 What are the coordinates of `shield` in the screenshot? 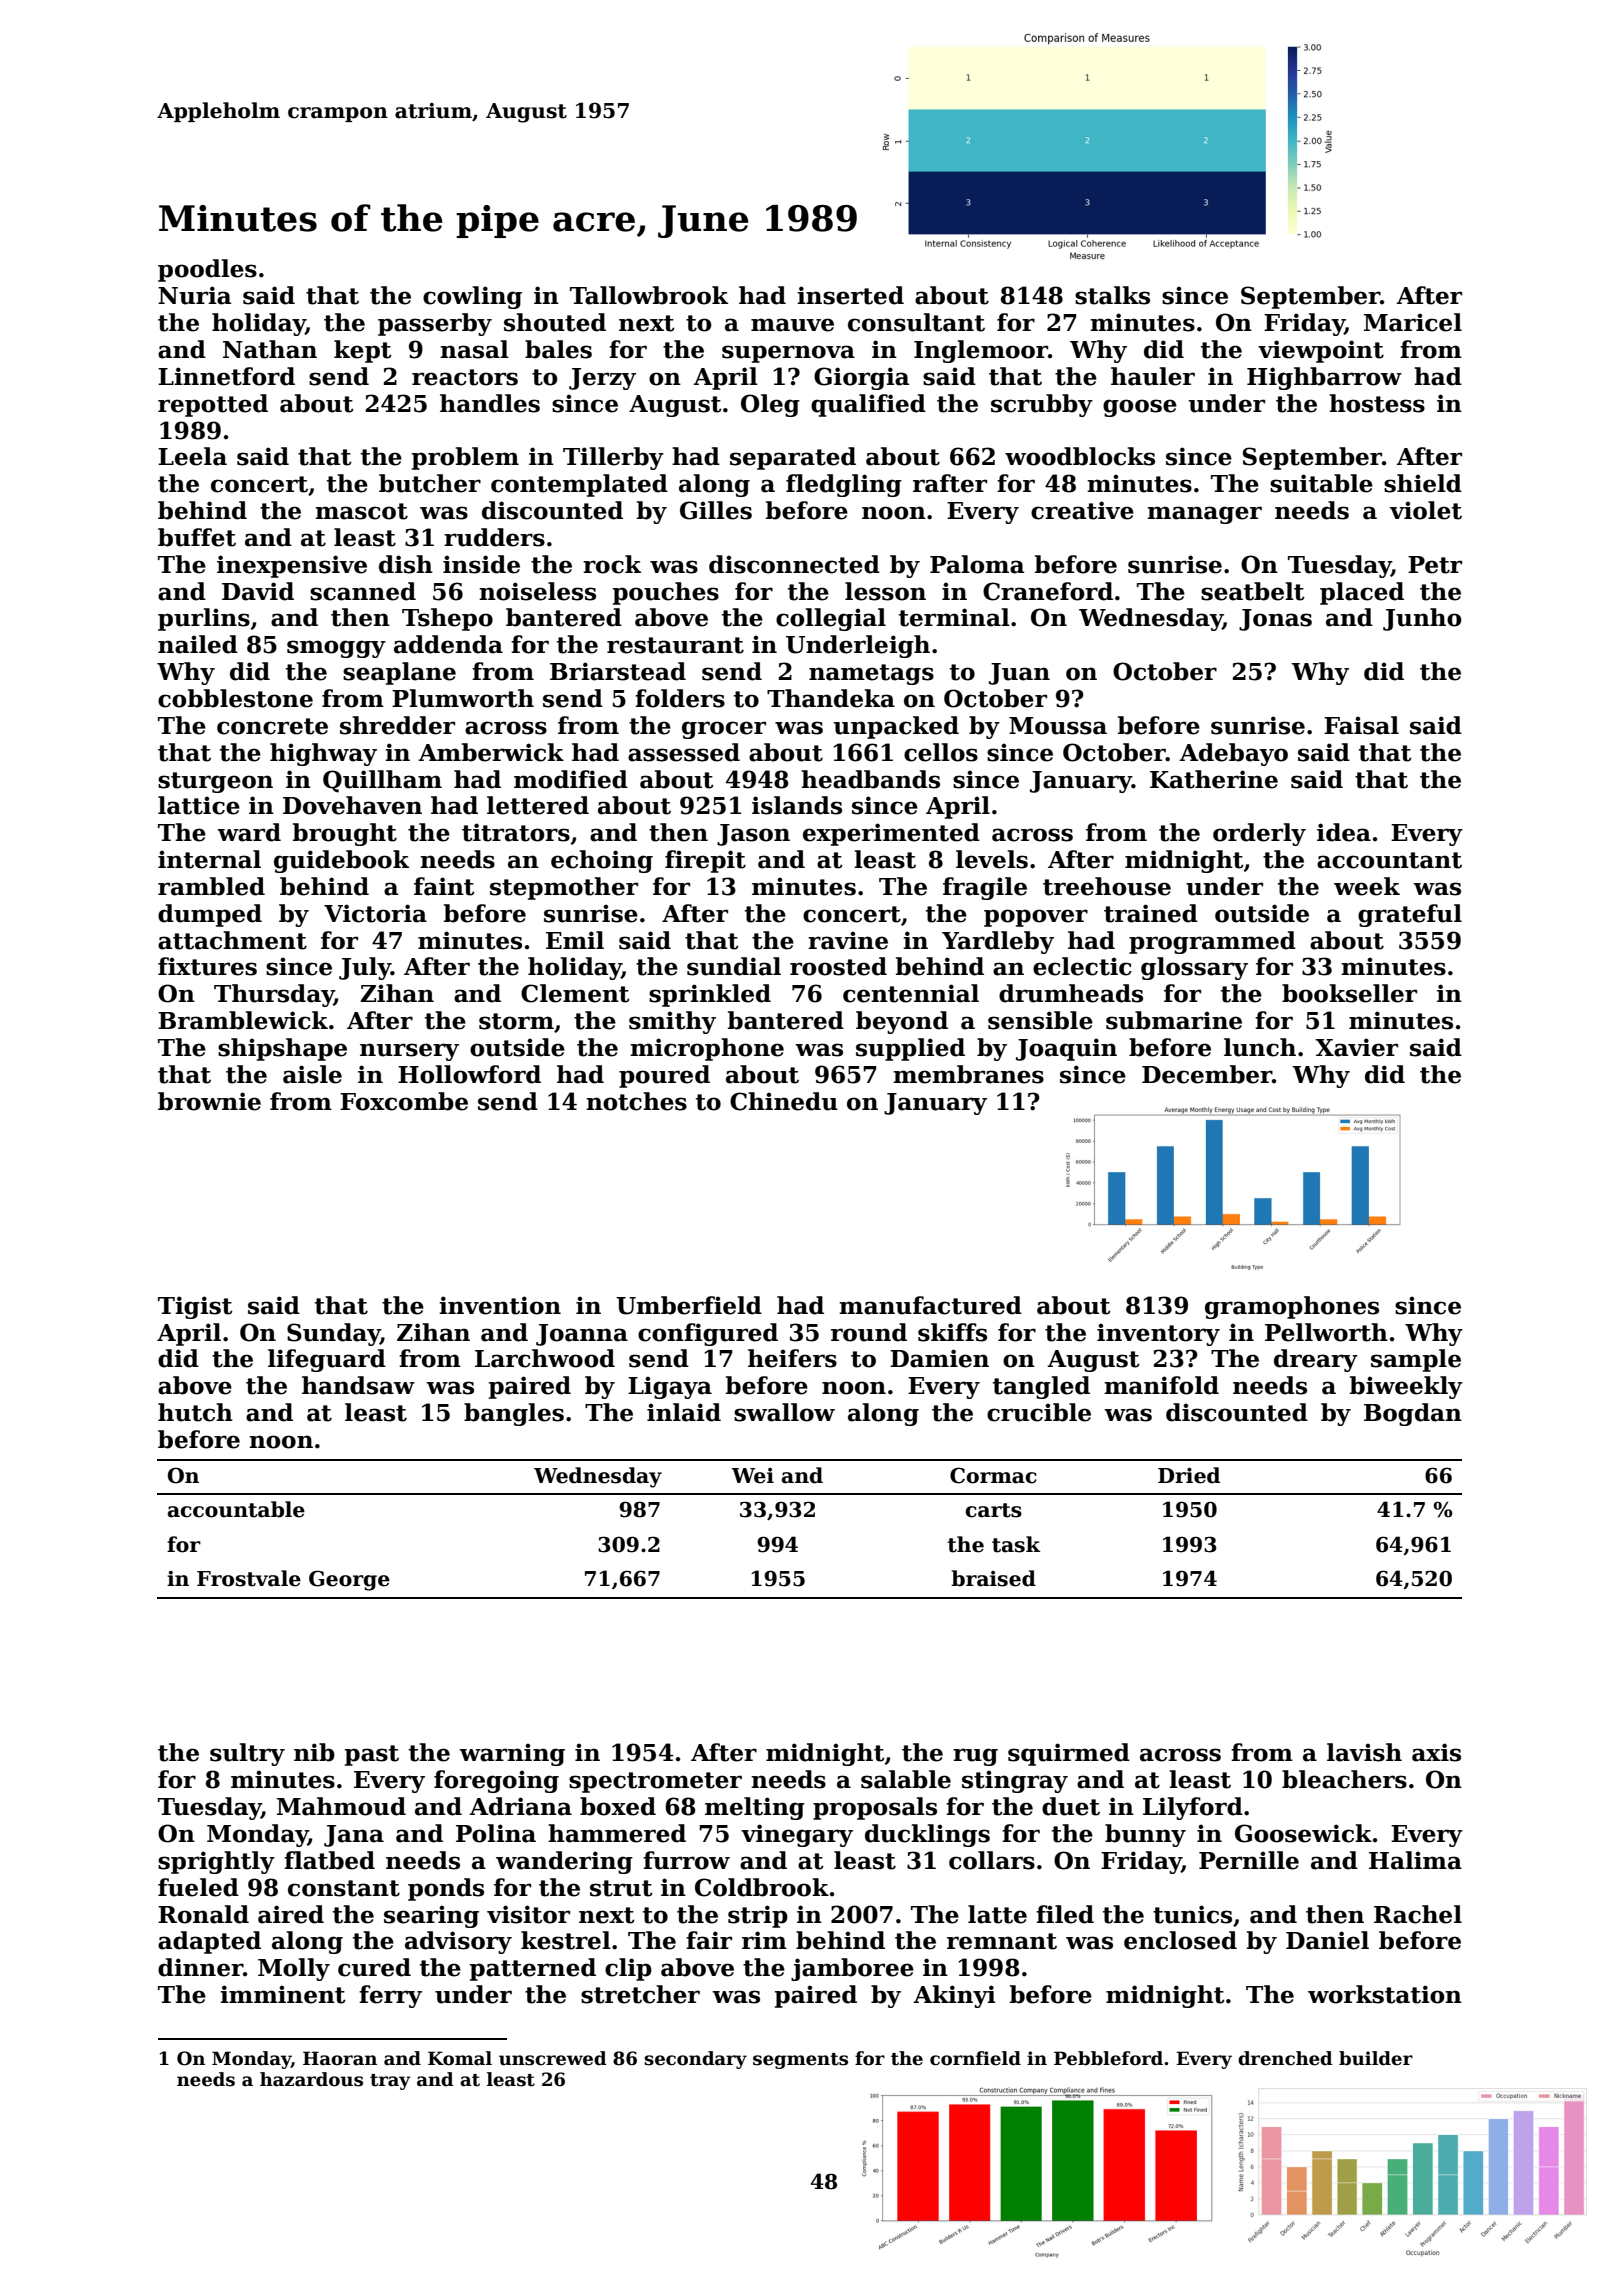 It's located at (1423, 483).
